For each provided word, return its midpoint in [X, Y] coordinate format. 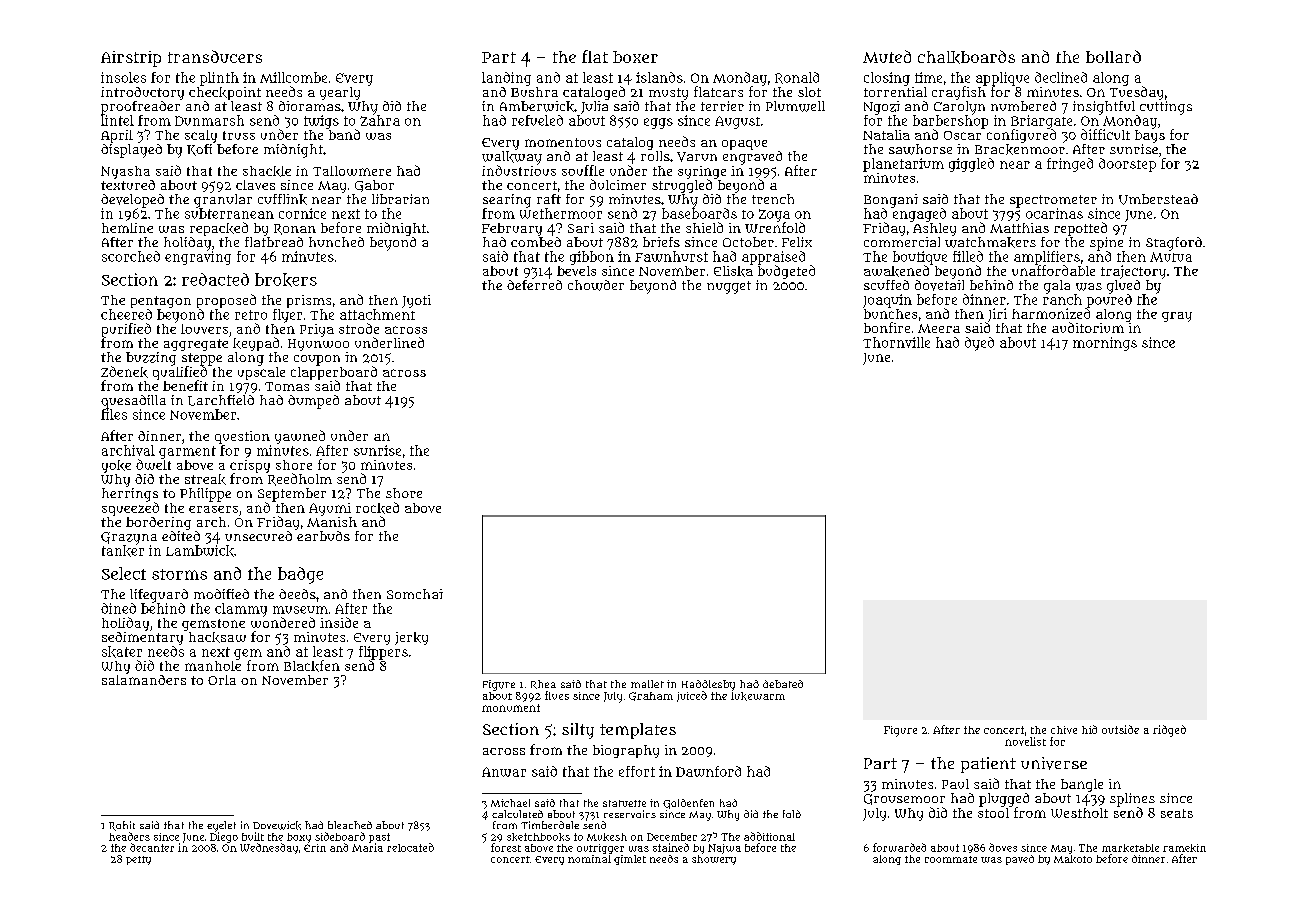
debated [783, 684]
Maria [367, 847]
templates [638, 731]
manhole [213, 666]
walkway [512, 158]
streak [205, 479]
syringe [702, 172]
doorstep [1127, 165]
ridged [1169, 731]
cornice [302, 213]
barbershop [950, 122]
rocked [377, 508]
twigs [321, 122]
